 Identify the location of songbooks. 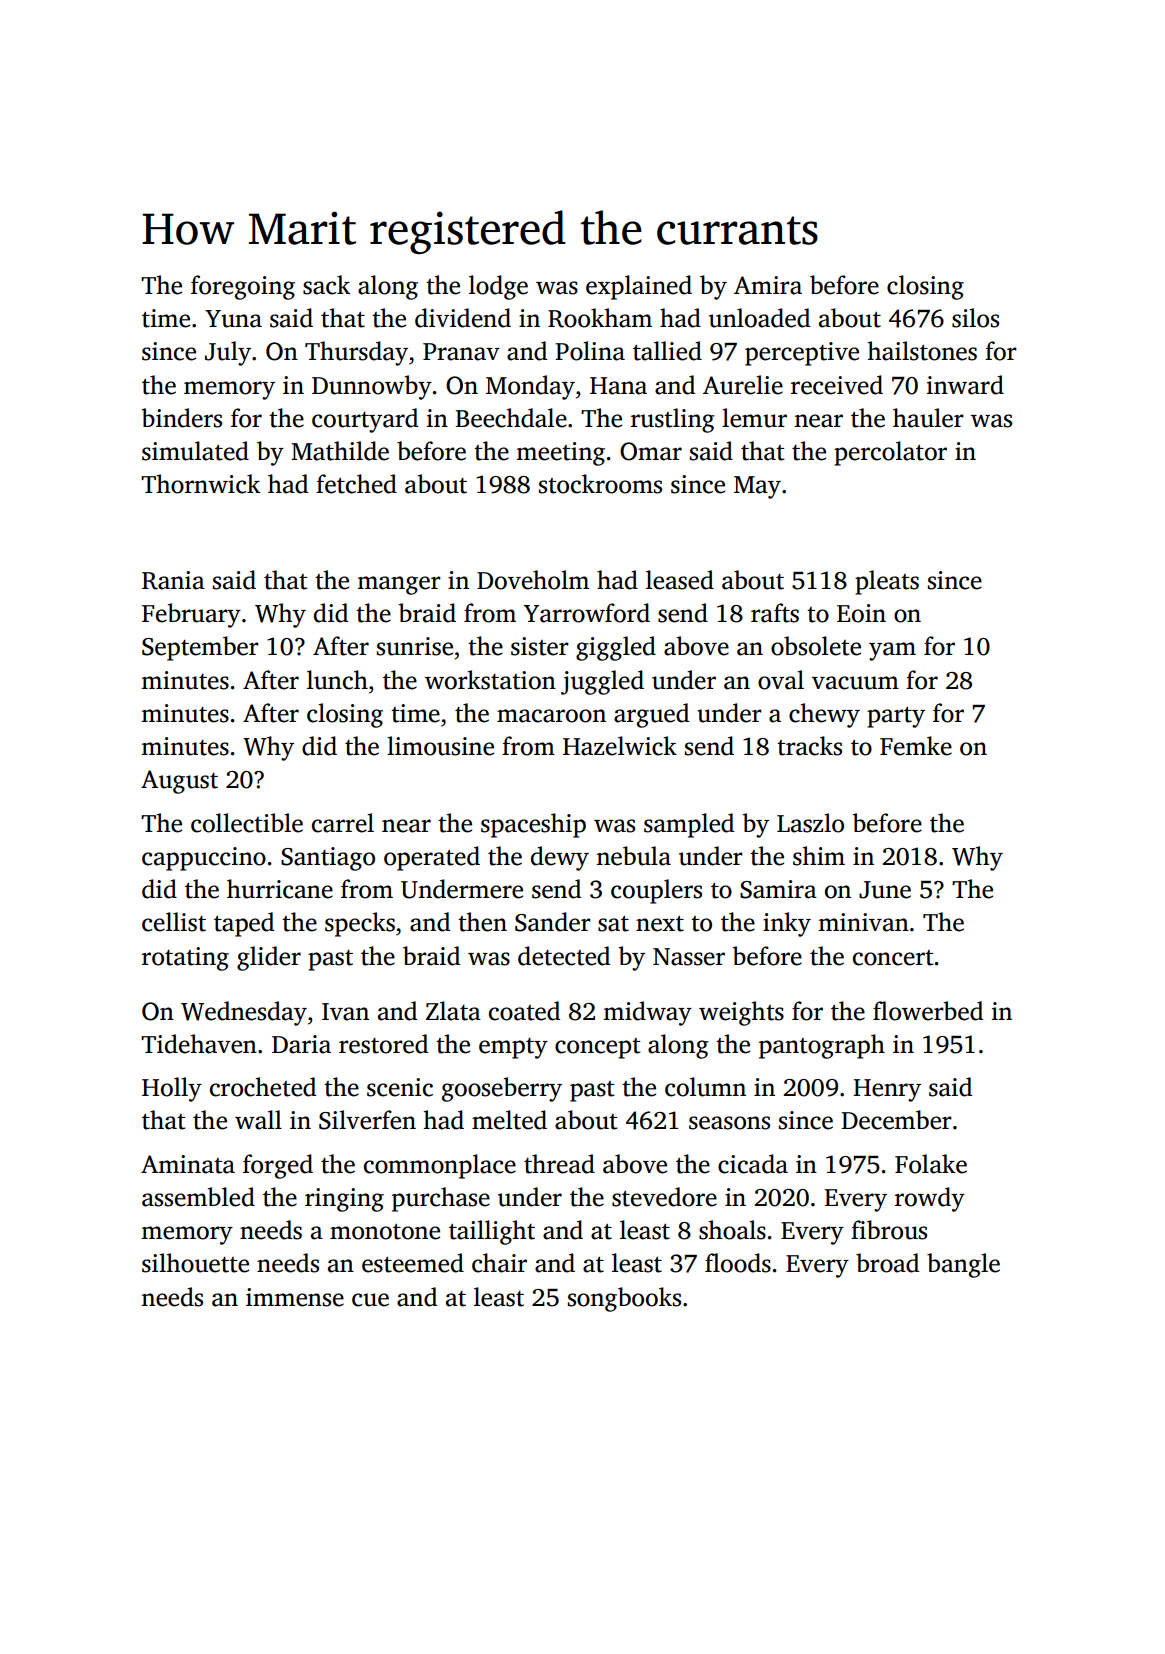
(624, 1299).
